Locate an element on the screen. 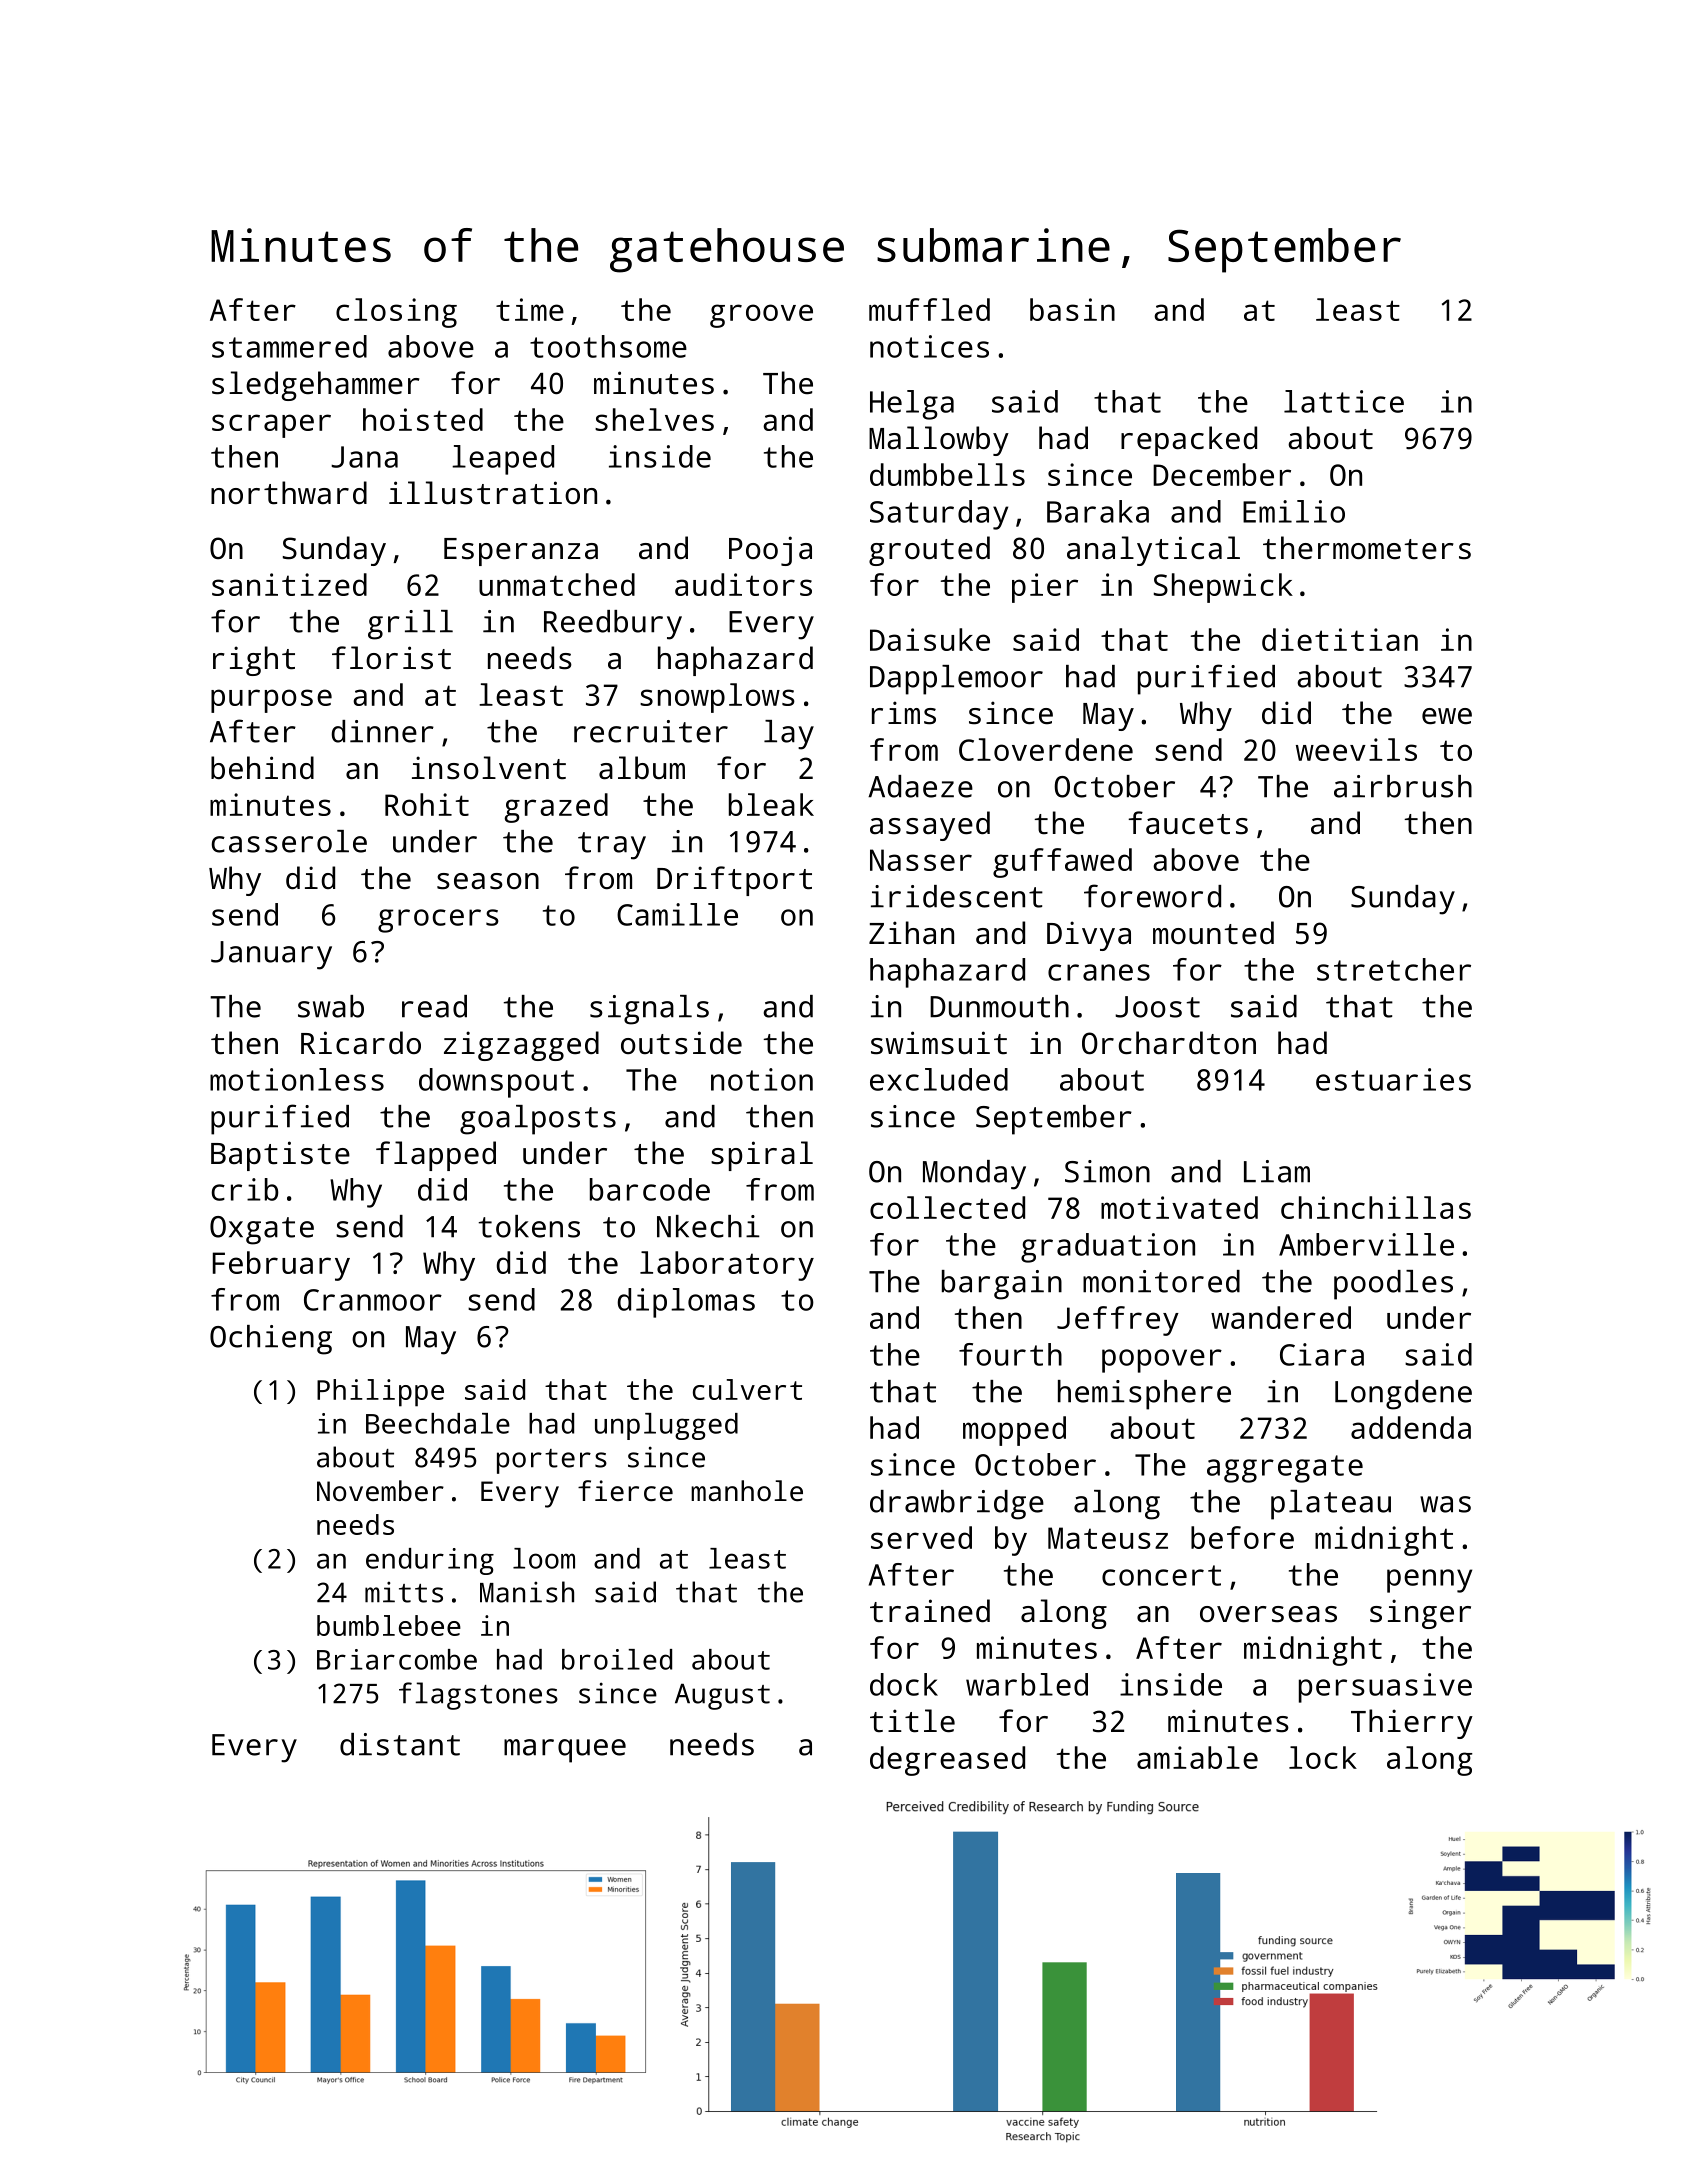 This screenshot has width=1683, height=2178. lattice is located at coordinates (1344, 401).
